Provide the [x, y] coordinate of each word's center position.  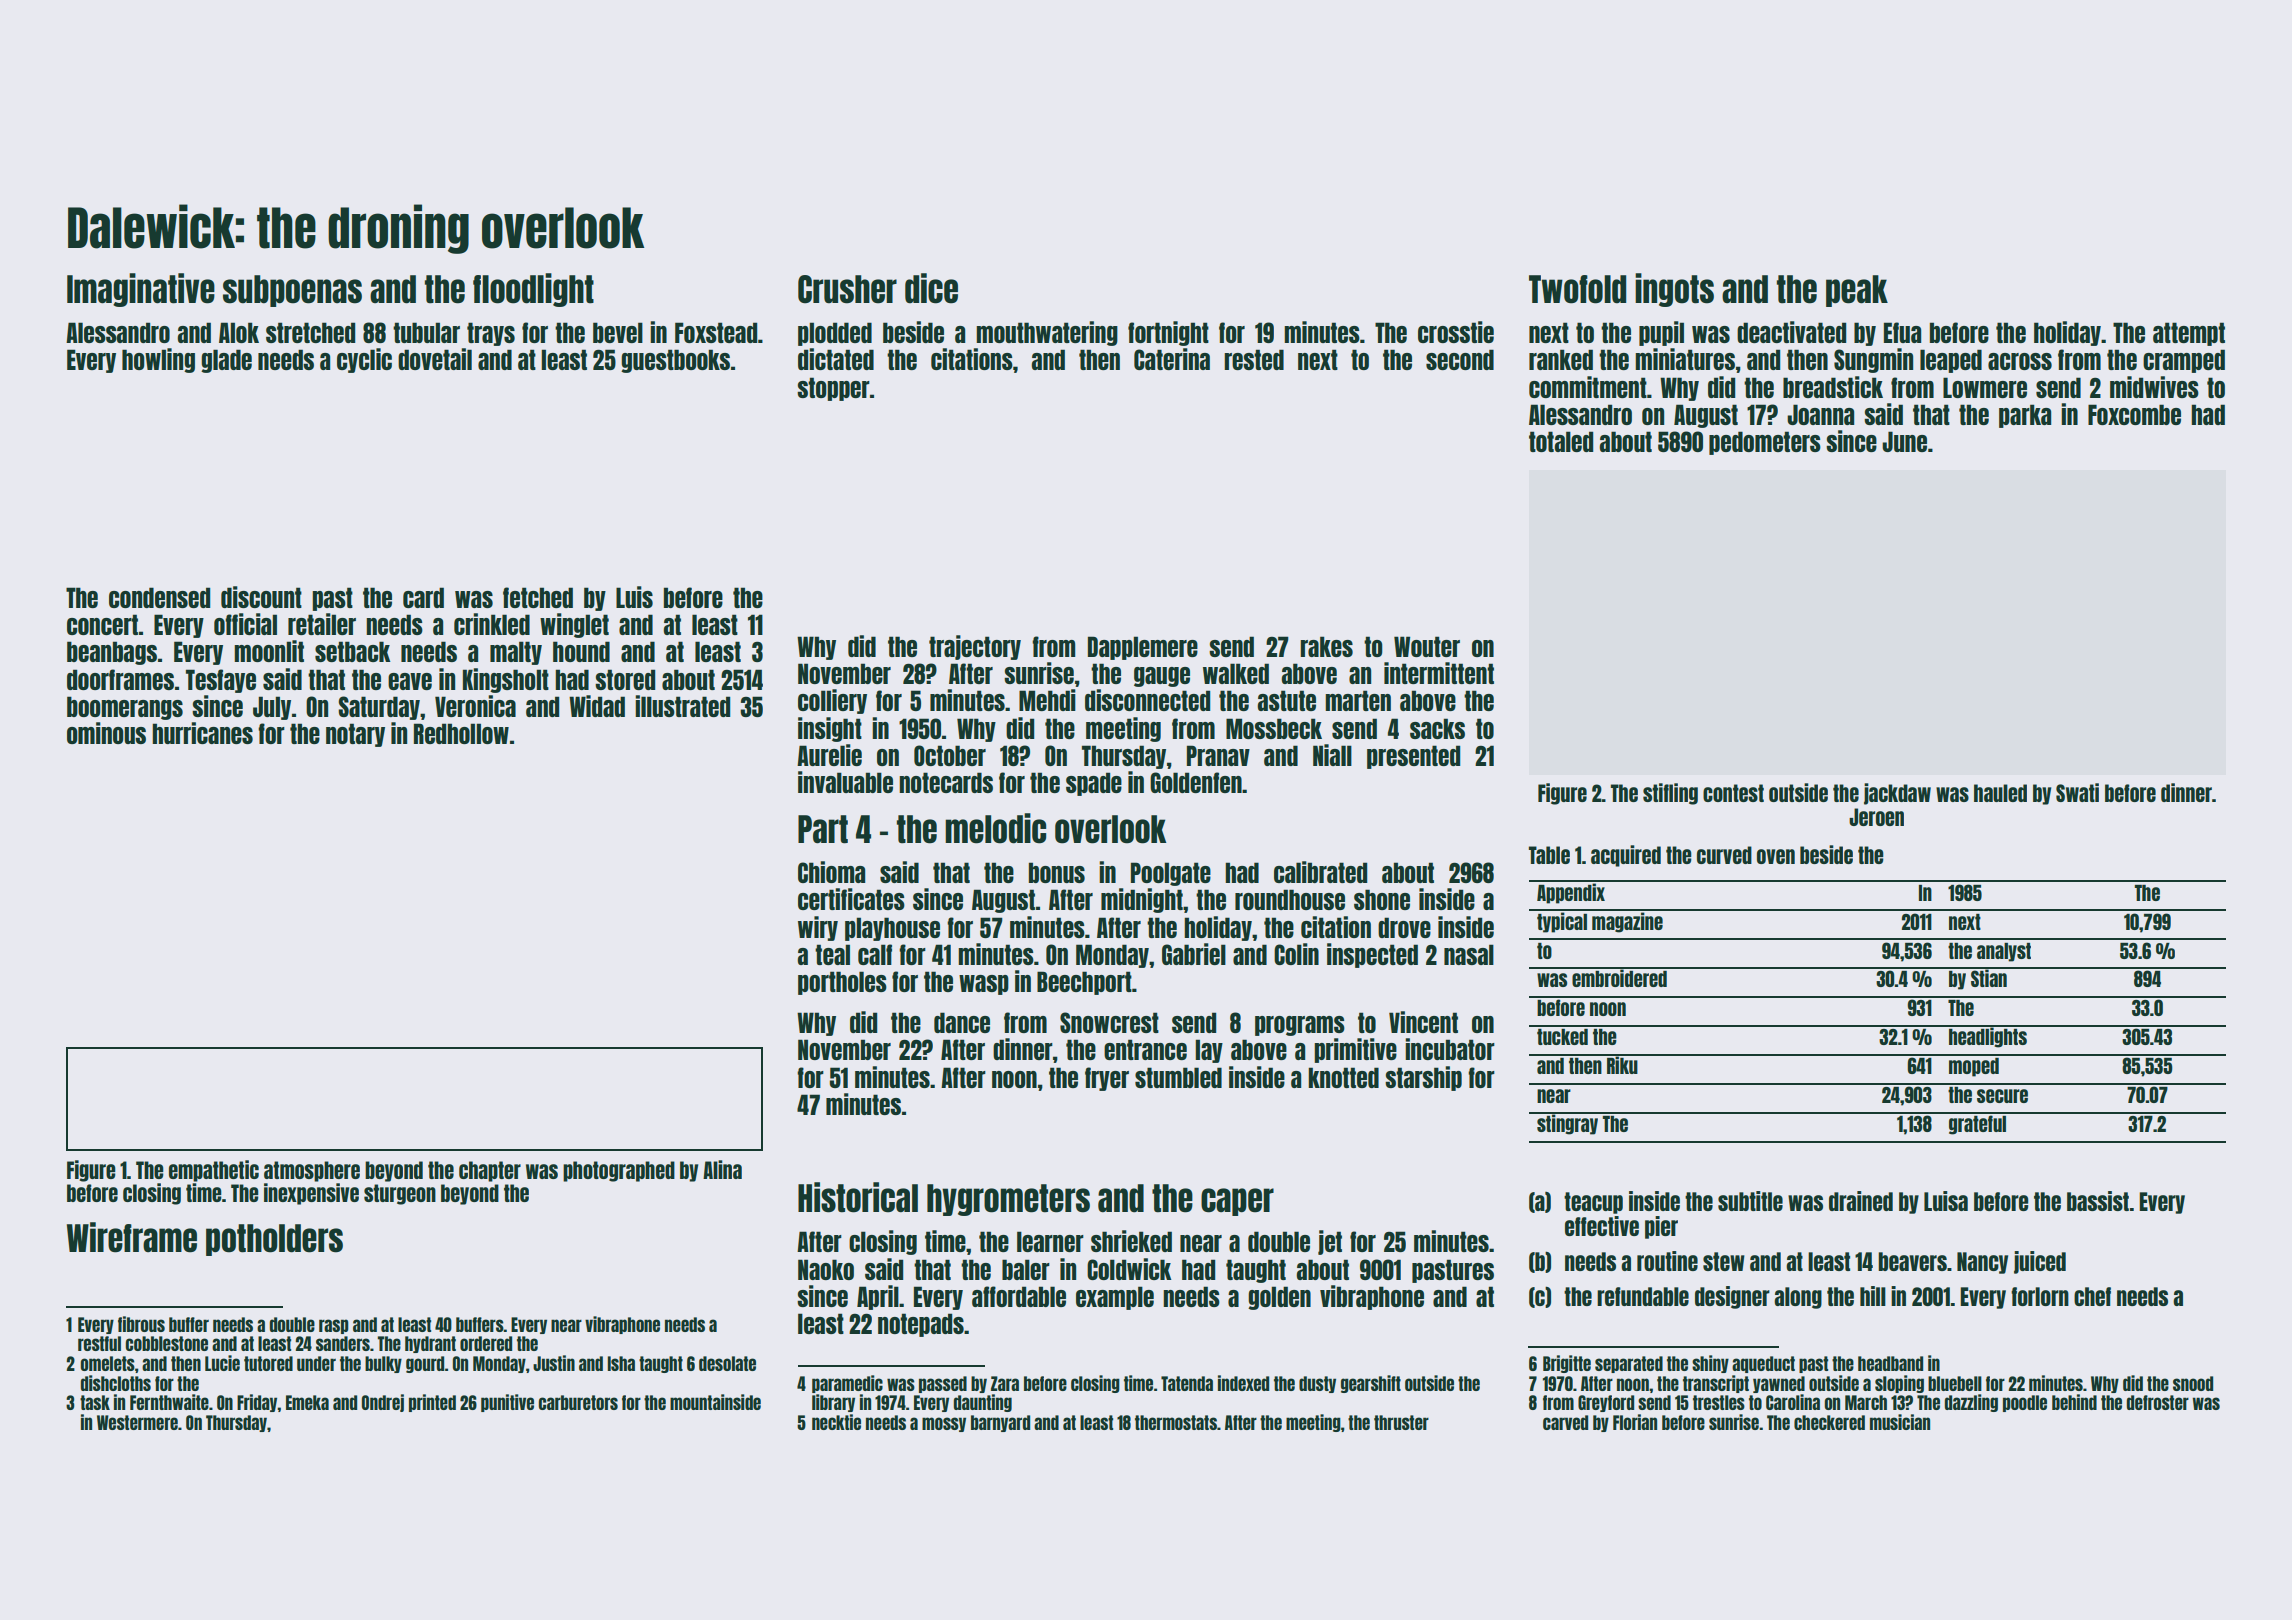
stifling [1670, 794]
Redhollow [461, 733]
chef [2092, 1296]
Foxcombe [2134, 414]
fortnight [1168, 333]
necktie [836, 1422]
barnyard [1000, 1423]
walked [1236, 673]
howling [158, 360]
